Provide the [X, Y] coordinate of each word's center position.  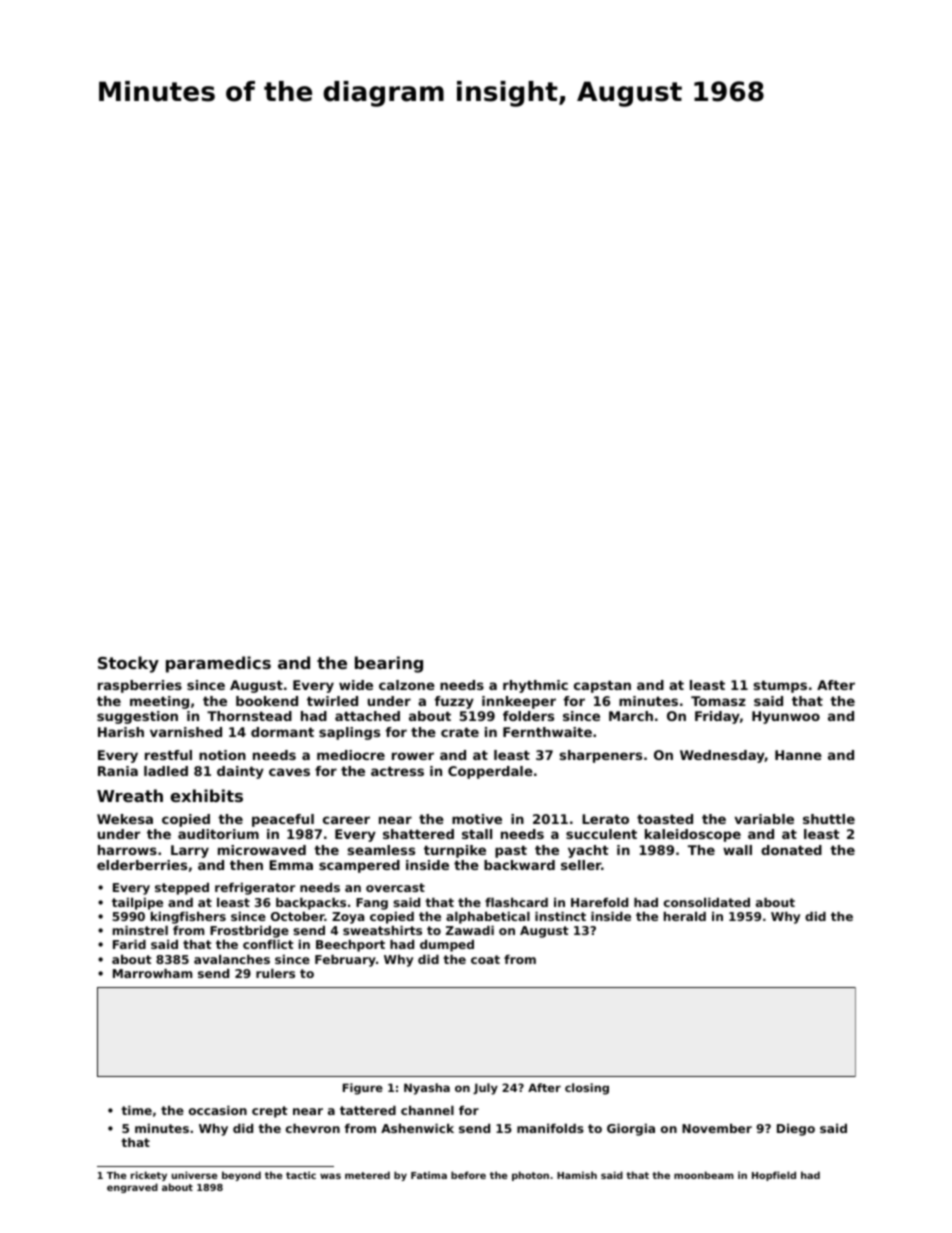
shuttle [829, 819]
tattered [368, 1110]
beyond [241, 1176]
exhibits [206, 795]
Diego [796, 1129]
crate [460, 732]
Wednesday [722, 756]
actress [397, 771]
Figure [363, 1089]
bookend [267, 701]
